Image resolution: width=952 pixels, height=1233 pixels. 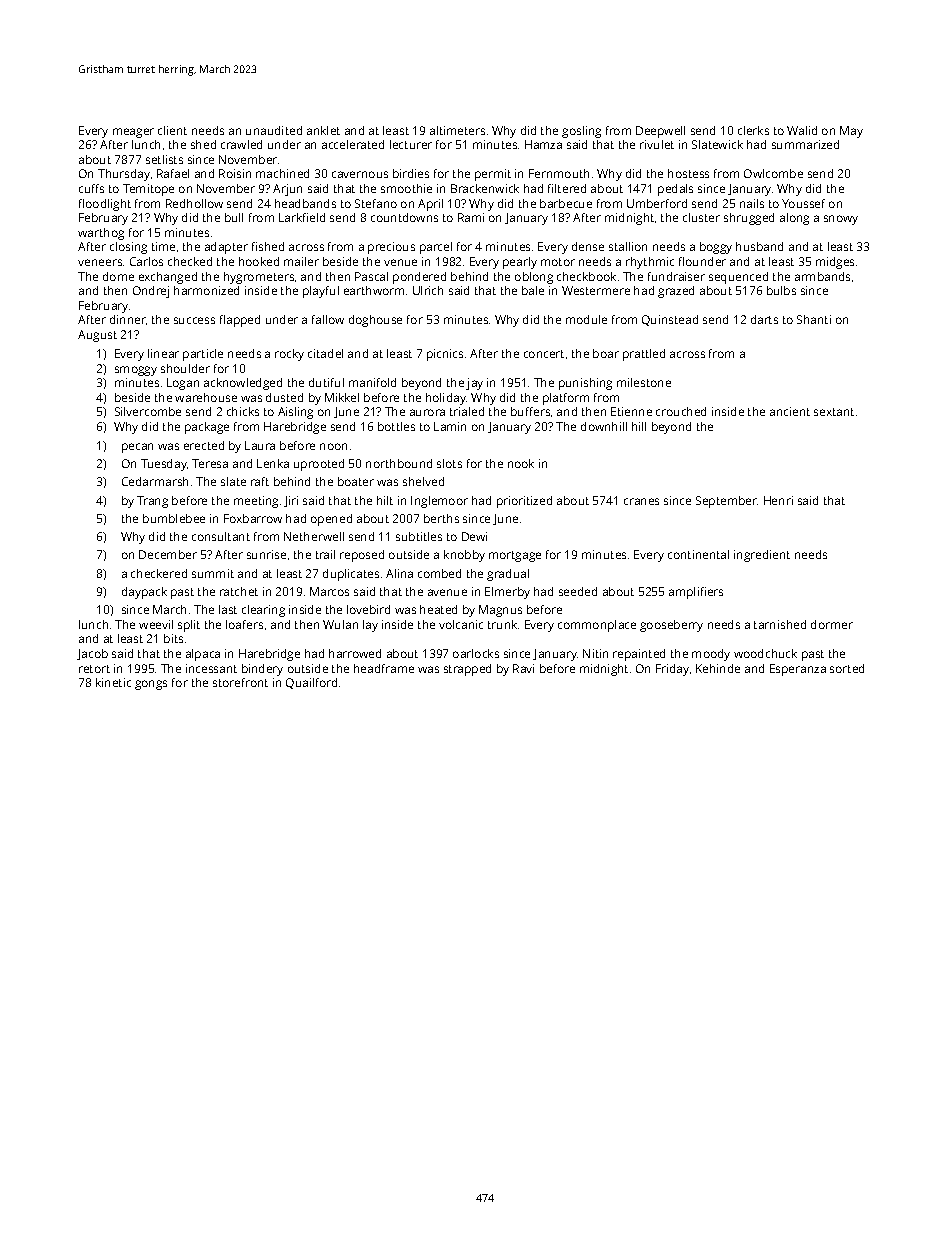 I want to click on bits, so click(x=173, y=638).
